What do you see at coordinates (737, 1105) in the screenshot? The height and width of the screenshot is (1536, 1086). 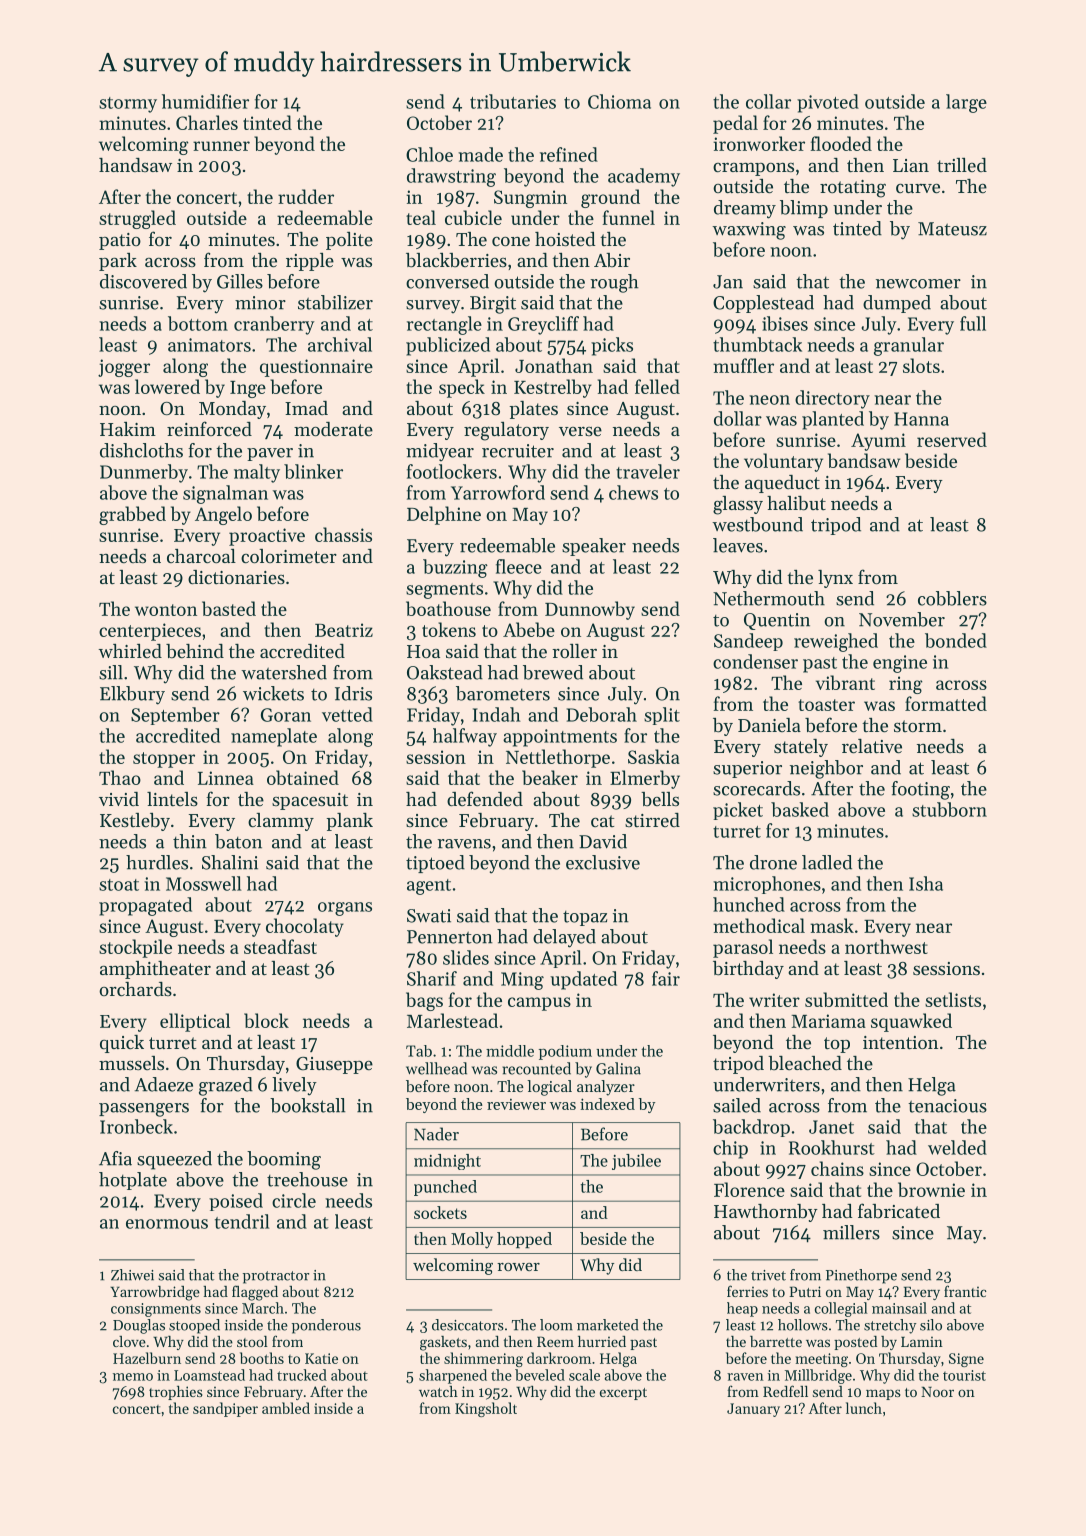 I see `sailed` at bounding box center [737, 1105].
